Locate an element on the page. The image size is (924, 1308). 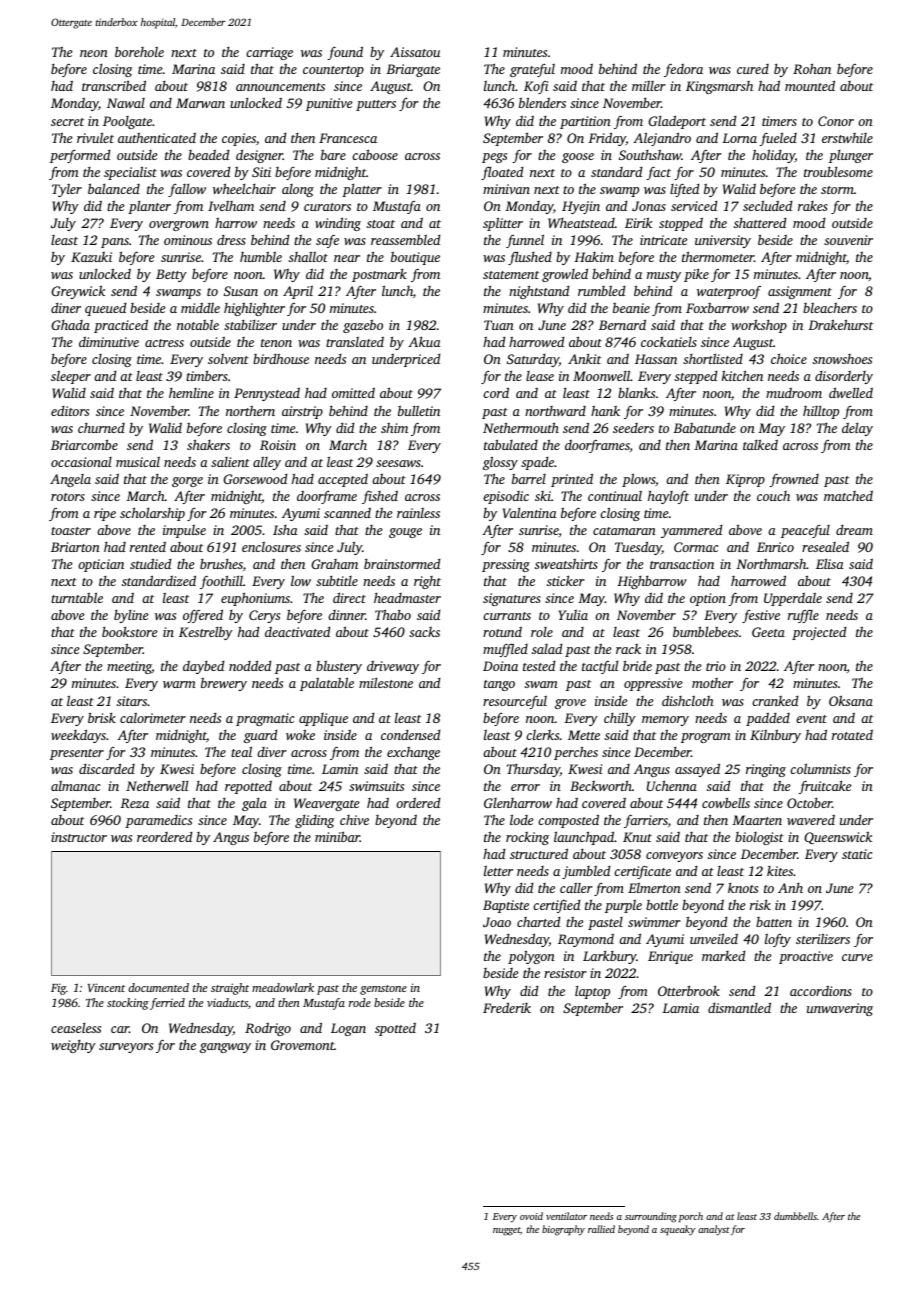
shim is located at coordinates (394, 427).
